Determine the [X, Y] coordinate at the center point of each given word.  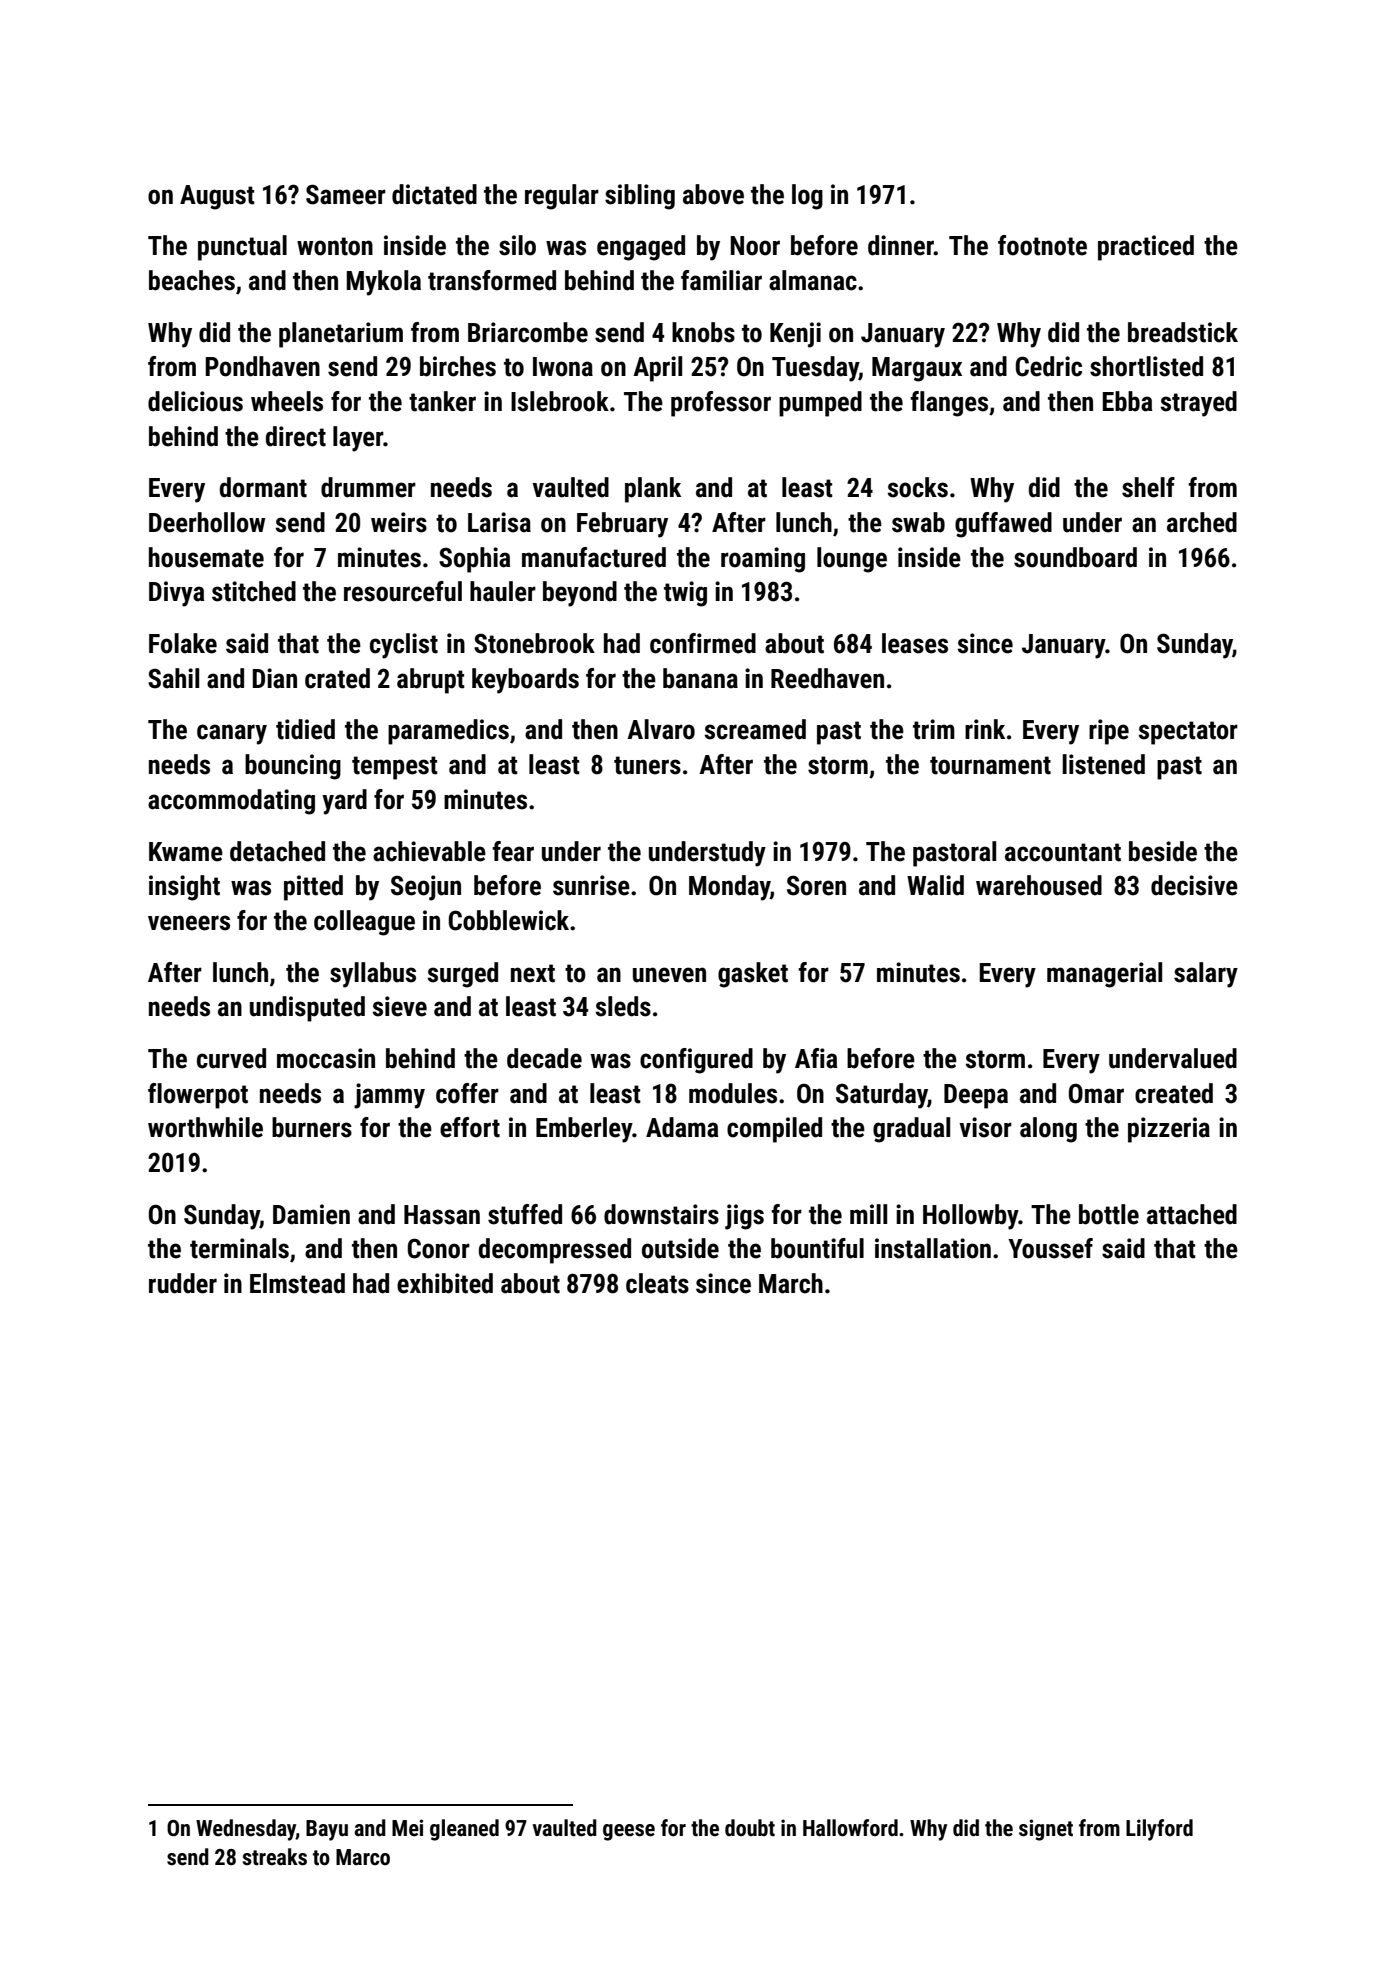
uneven [669, 975]
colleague [364, 923]
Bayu [327, 1830]
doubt [750, 1828]
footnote [1042, 245]
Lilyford [1159, 1830]
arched [1202, 522]
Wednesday [246, 1830]
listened [1103, 764]
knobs [703, 332]
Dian [274, 678]
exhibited [445, 1283]
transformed [492, 280]
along [1048, 1130]
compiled [774, 1130]
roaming [763, 560]
